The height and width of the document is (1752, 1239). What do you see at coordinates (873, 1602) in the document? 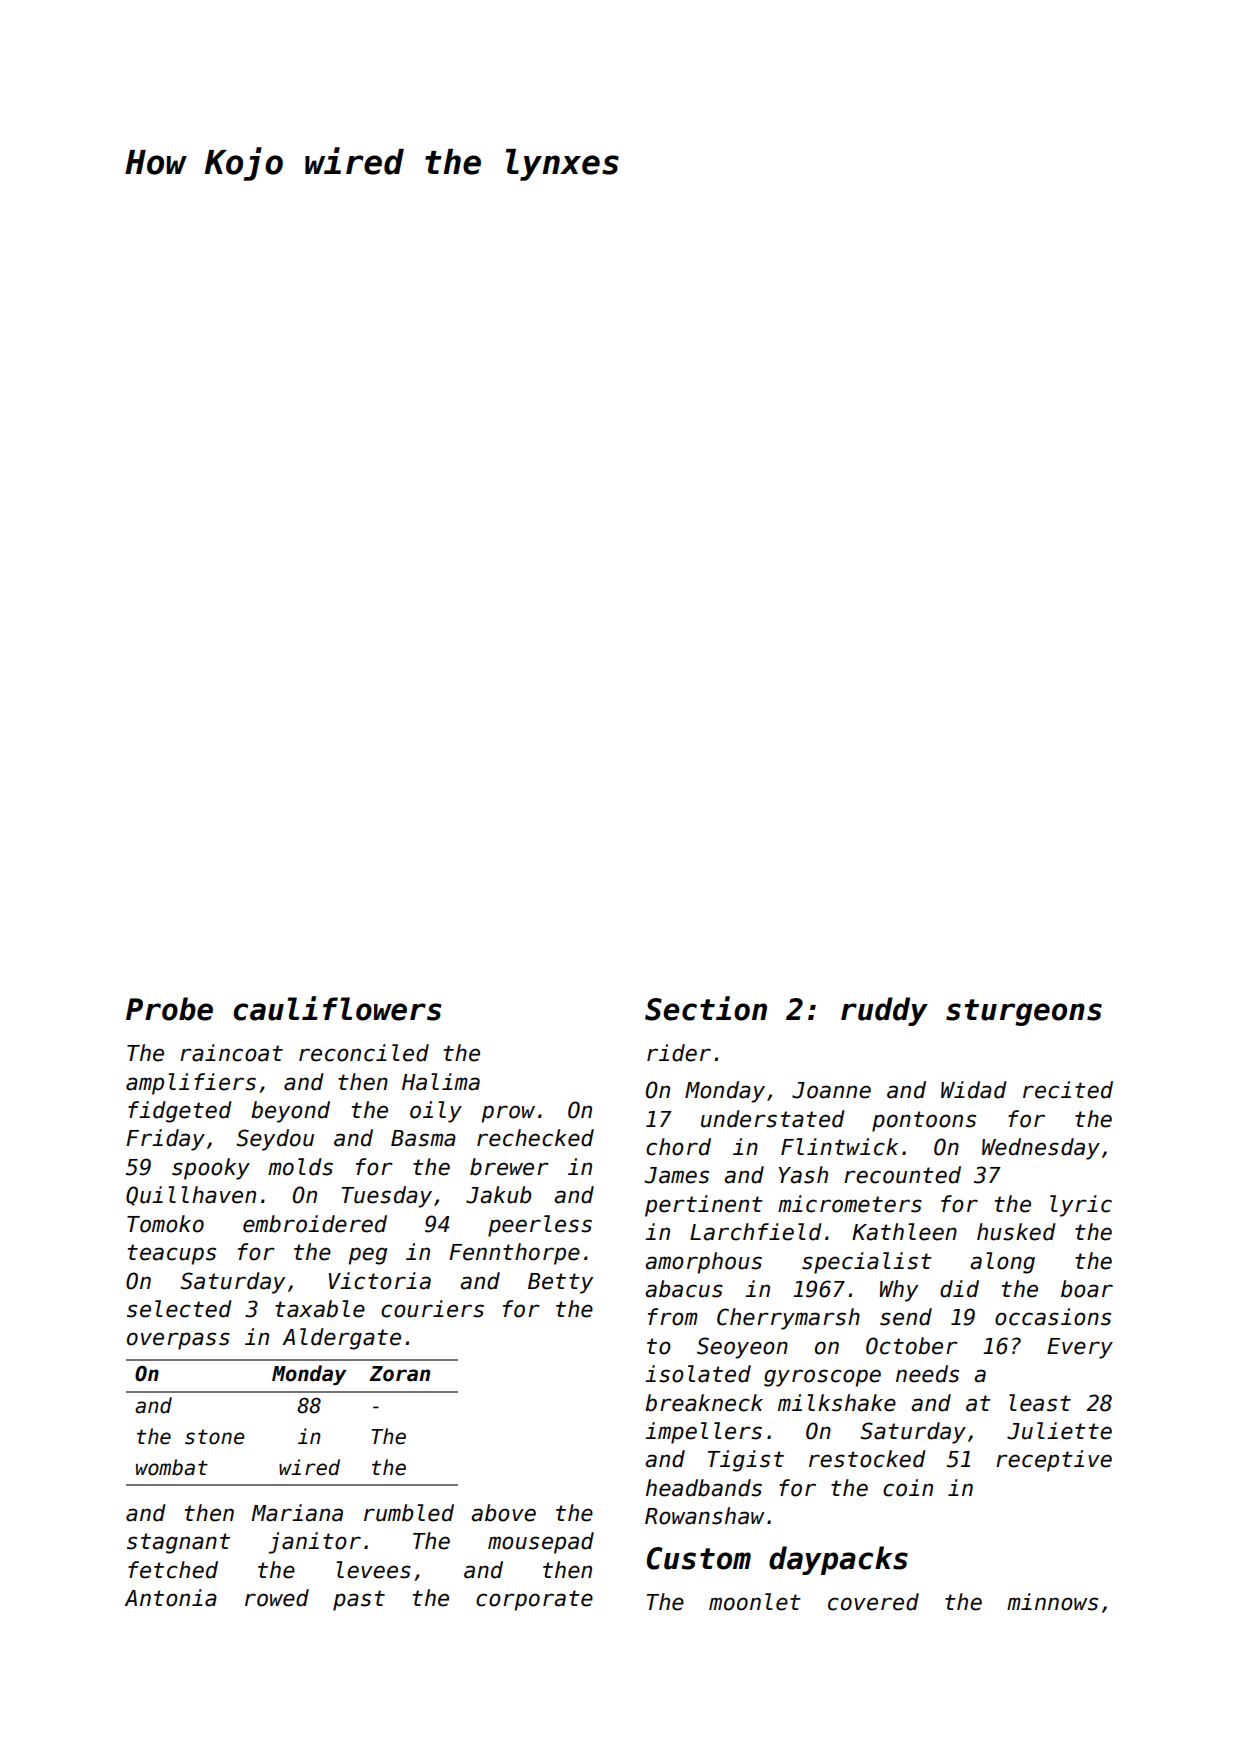
I see `covered` at bounding box center [873, 1602].
